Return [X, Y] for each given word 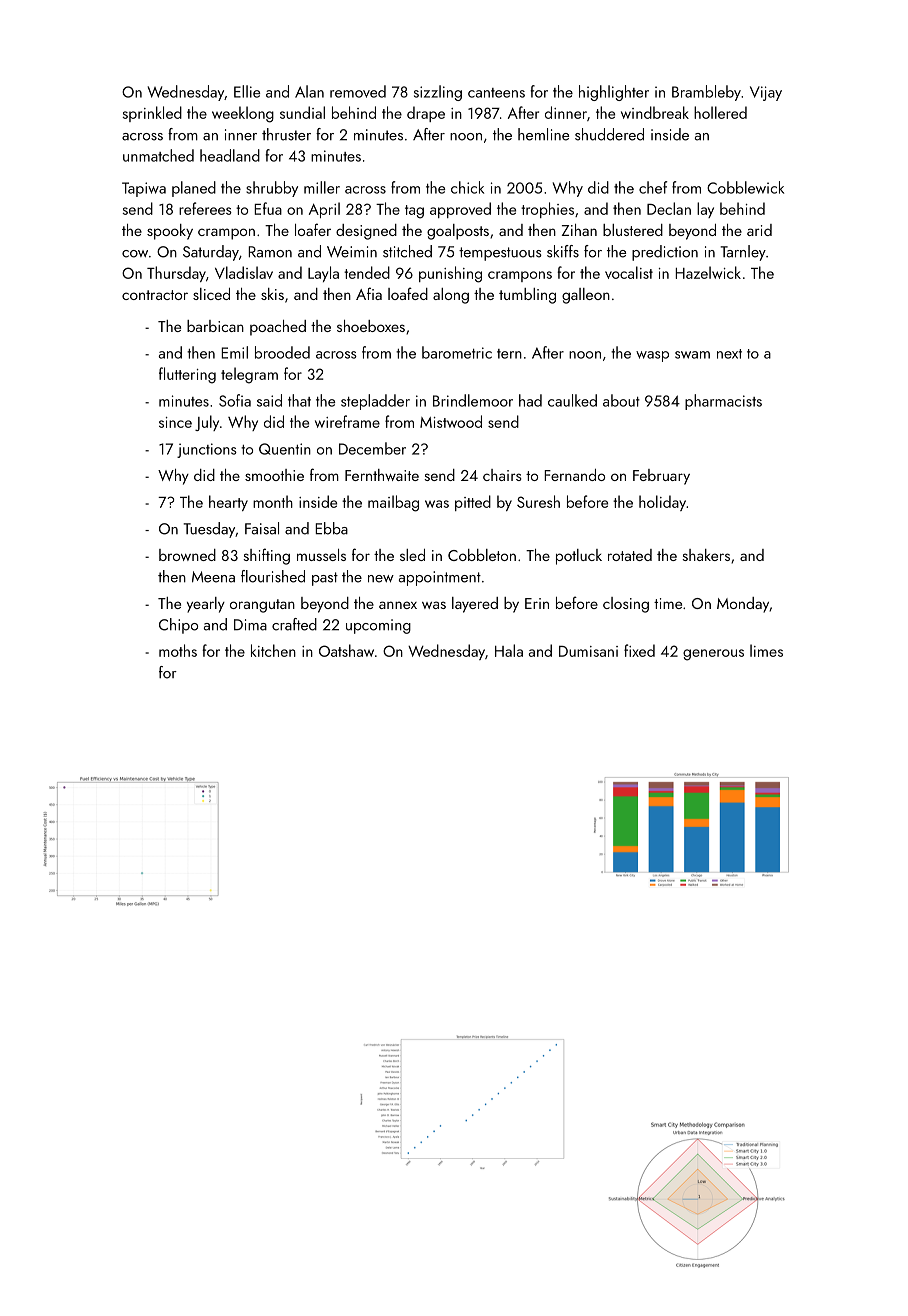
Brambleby [706, 93]
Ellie [247, 91]
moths [178, 650]
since [175, 422]
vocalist [629, 272]
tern [509, 354]
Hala [509, 650]
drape [426, 114]
